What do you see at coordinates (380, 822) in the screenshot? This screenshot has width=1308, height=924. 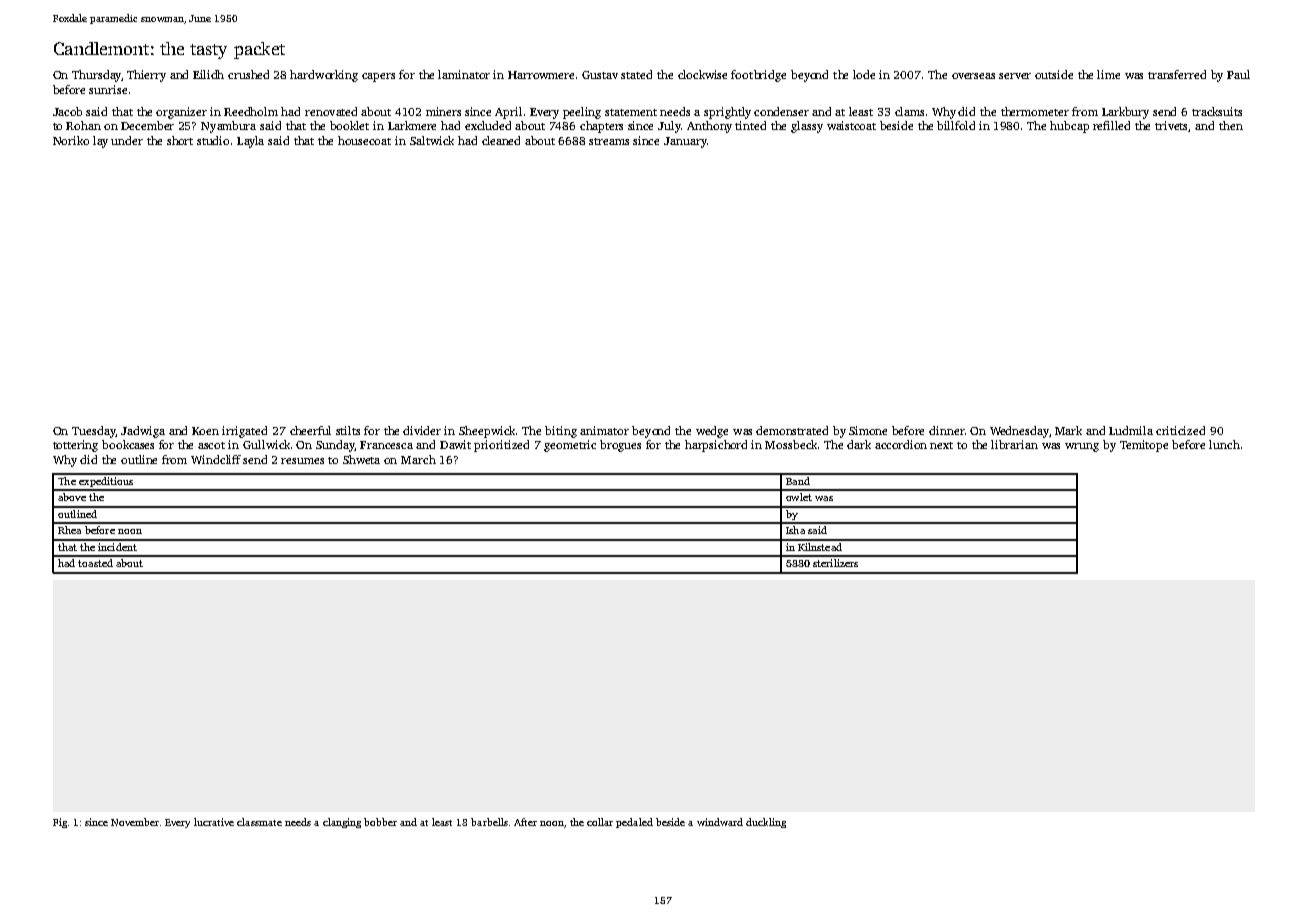 I see `bobber` at bounding box center [380, 822].
